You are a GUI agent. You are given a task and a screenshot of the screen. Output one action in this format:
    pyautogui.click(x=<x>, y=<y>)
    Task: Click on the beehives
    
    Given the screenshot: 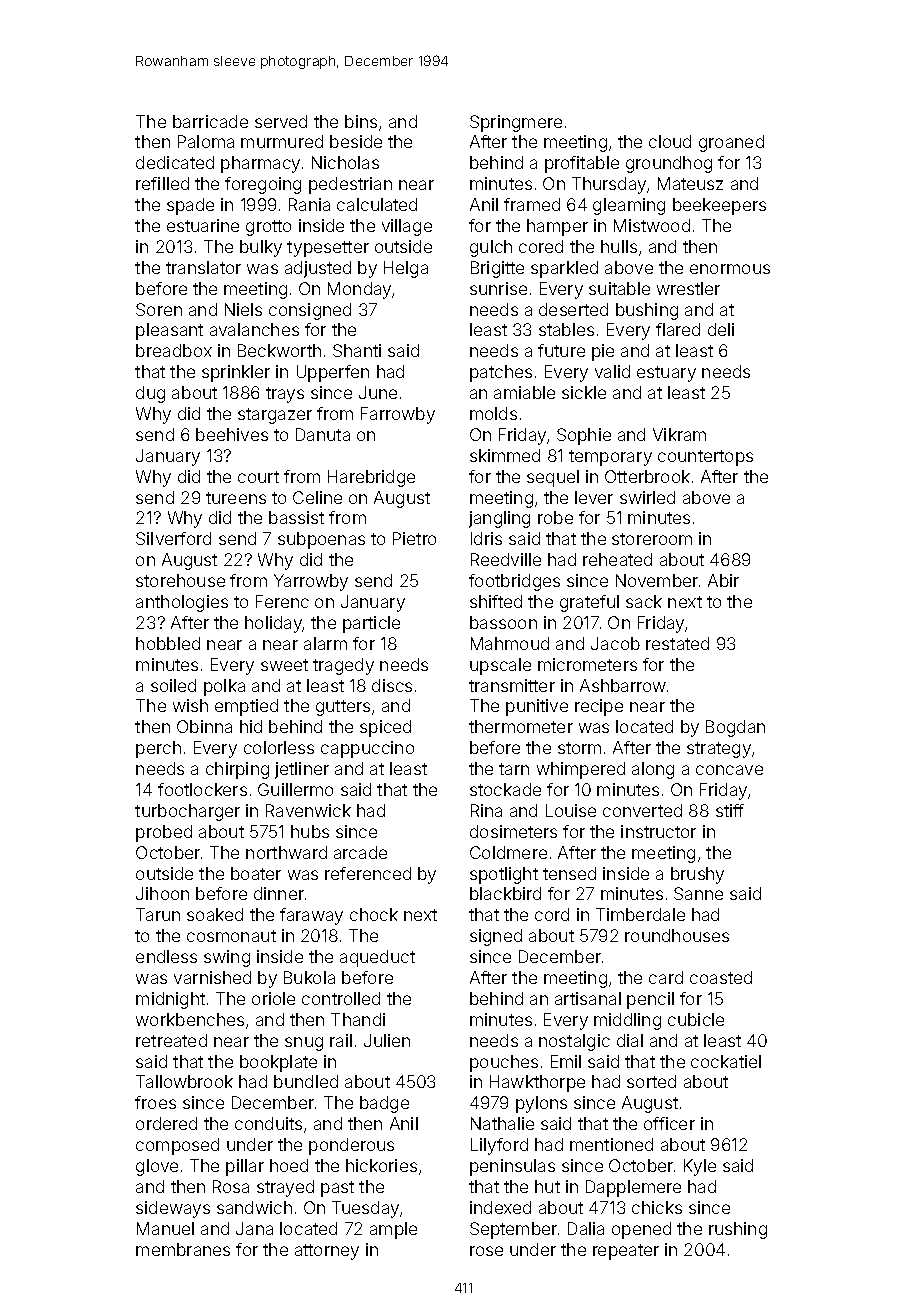 What is the action you would take?
    pyautogui.click(x=232, y=434)
